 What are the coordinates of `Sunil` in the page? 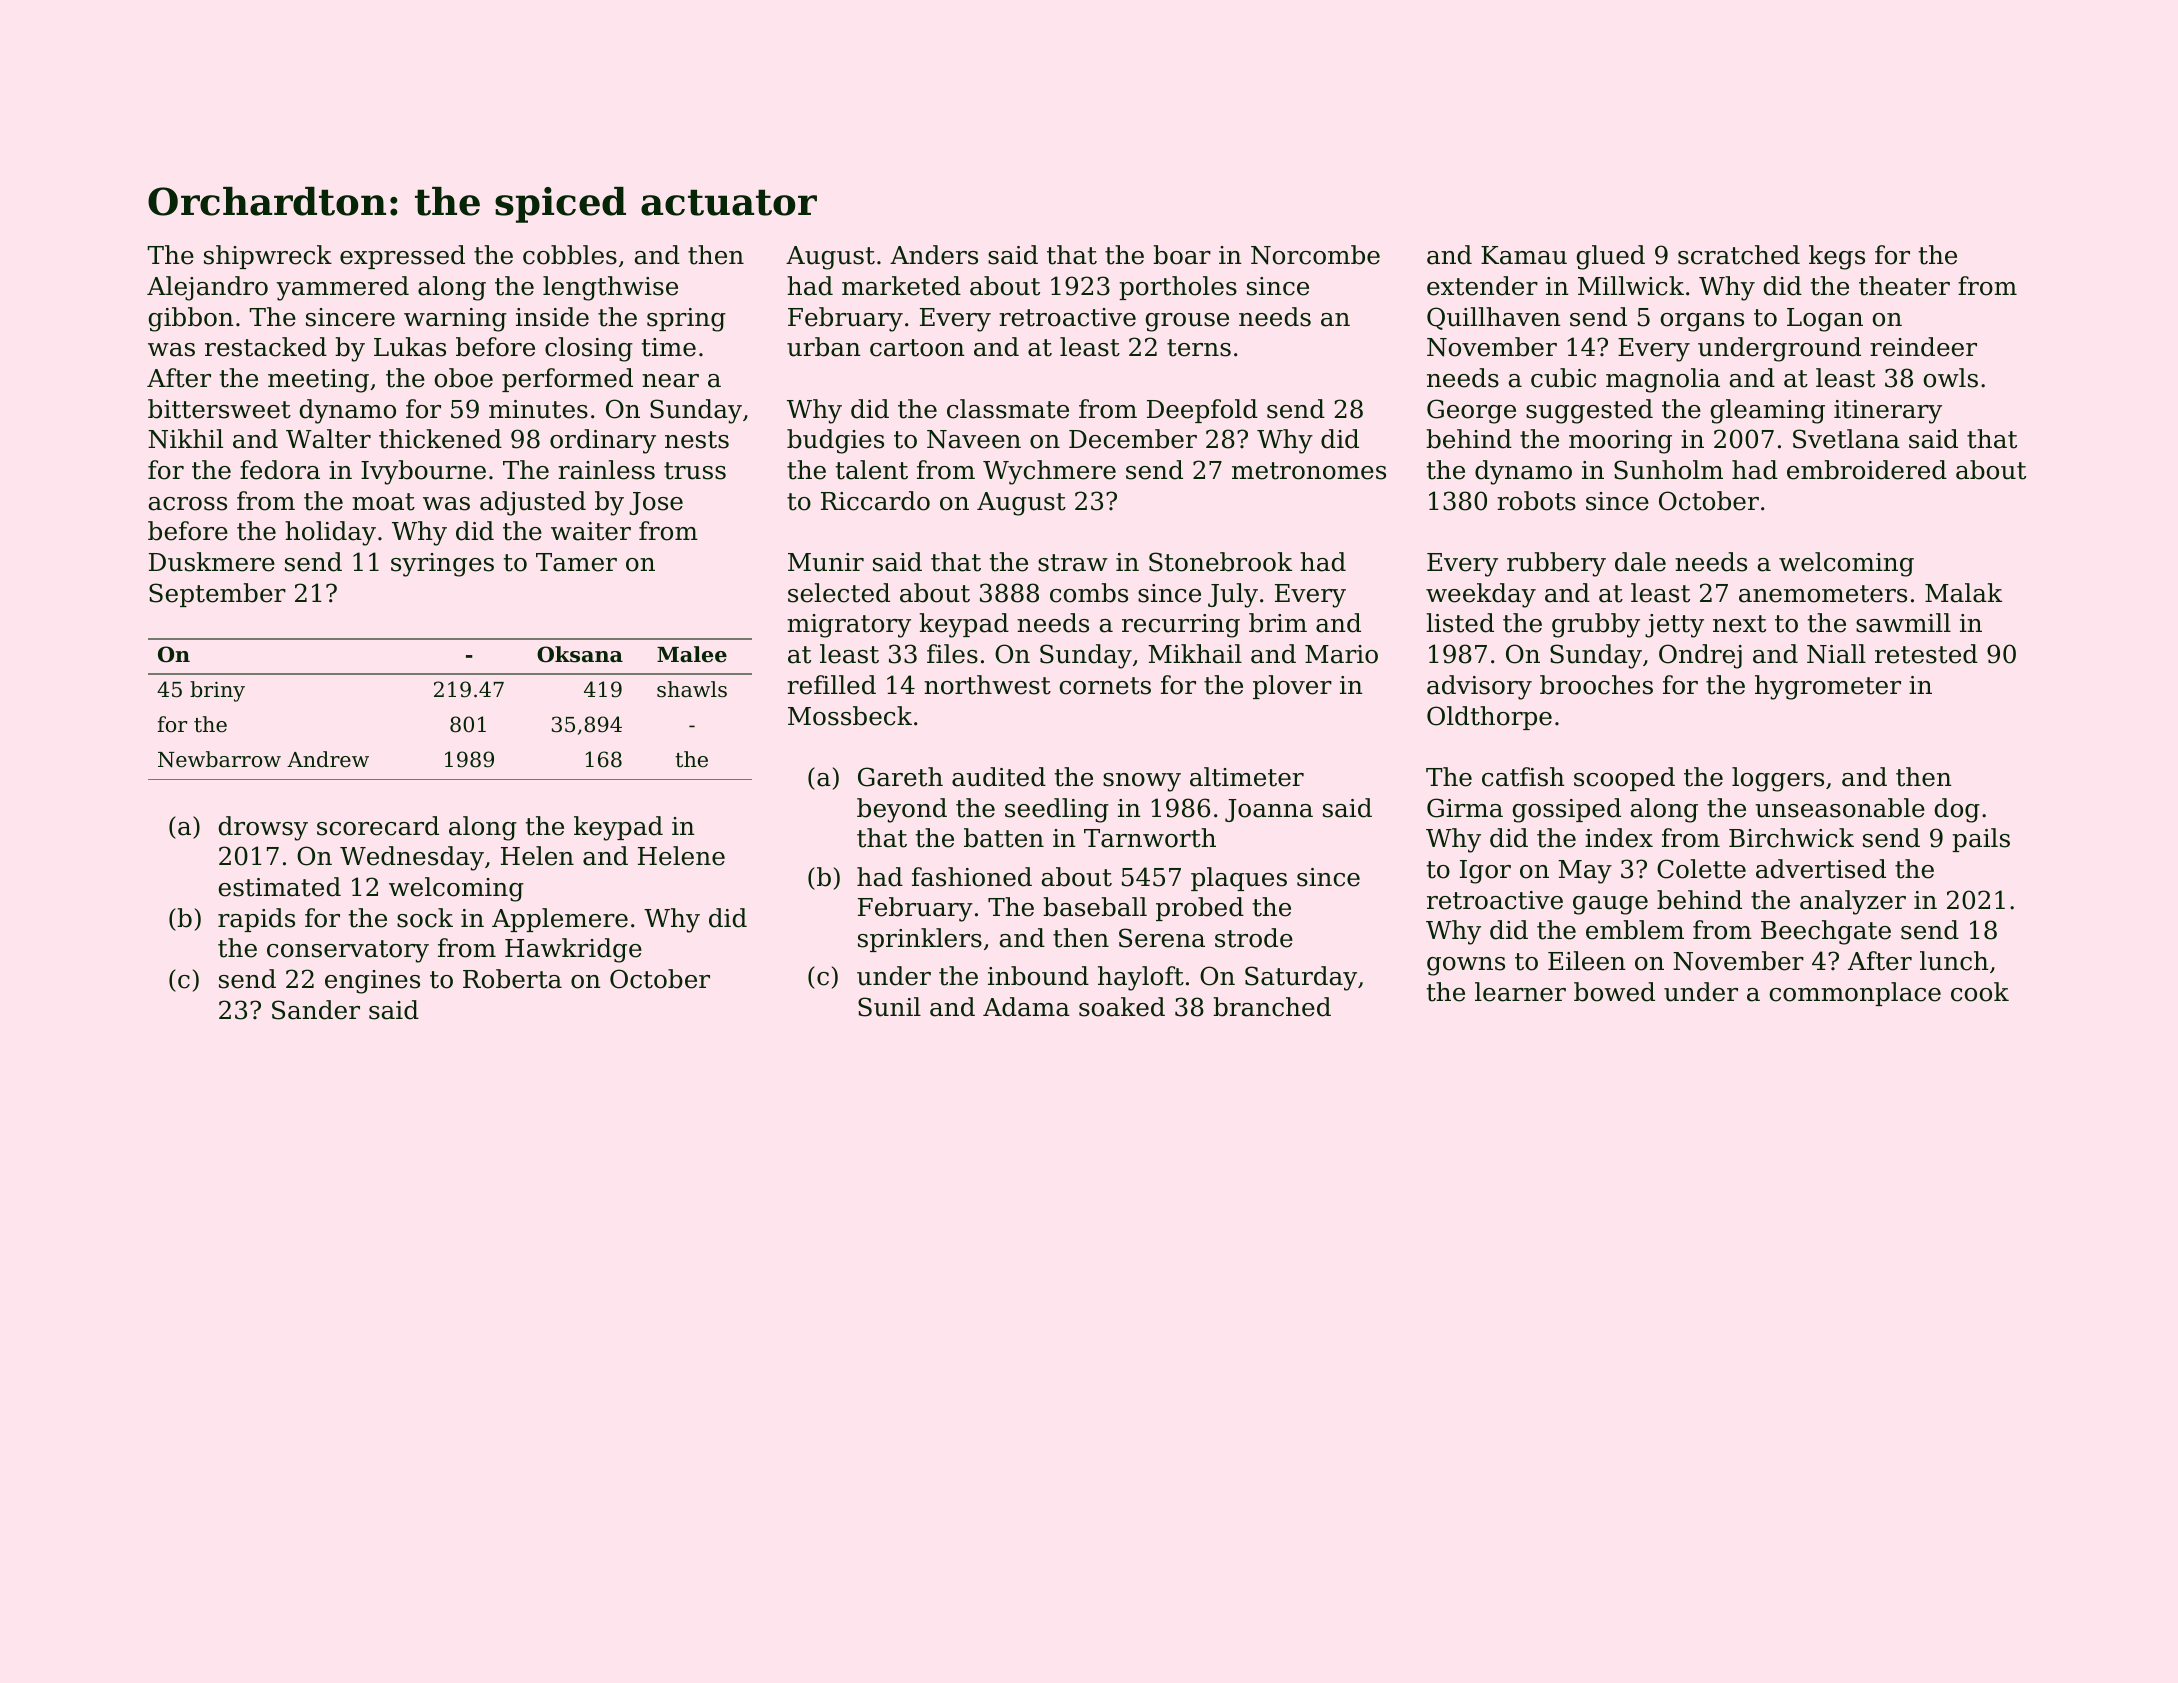 It's located at (889, 1007).
